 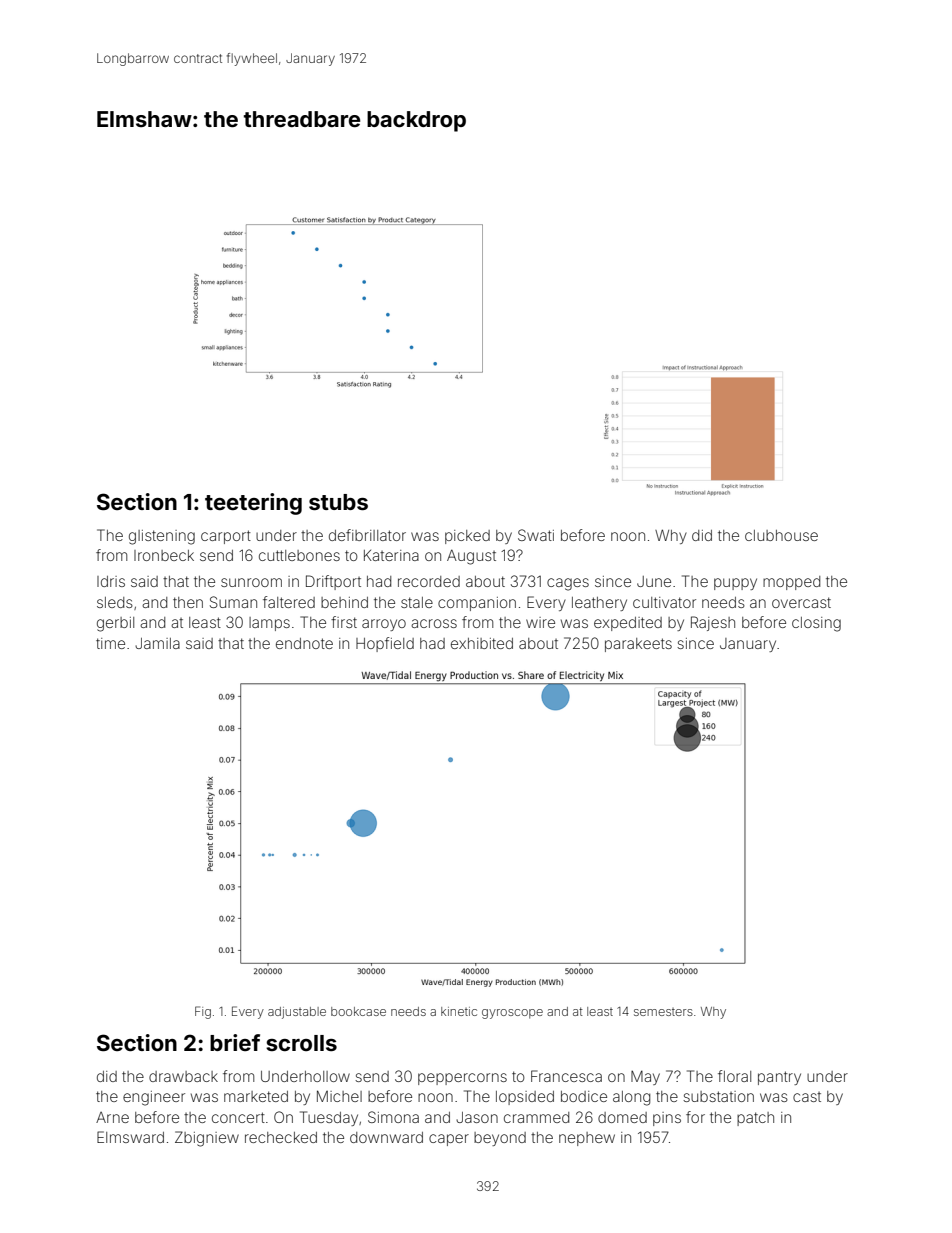 I want to click on adjustable, so click(x=297, y=1013).
